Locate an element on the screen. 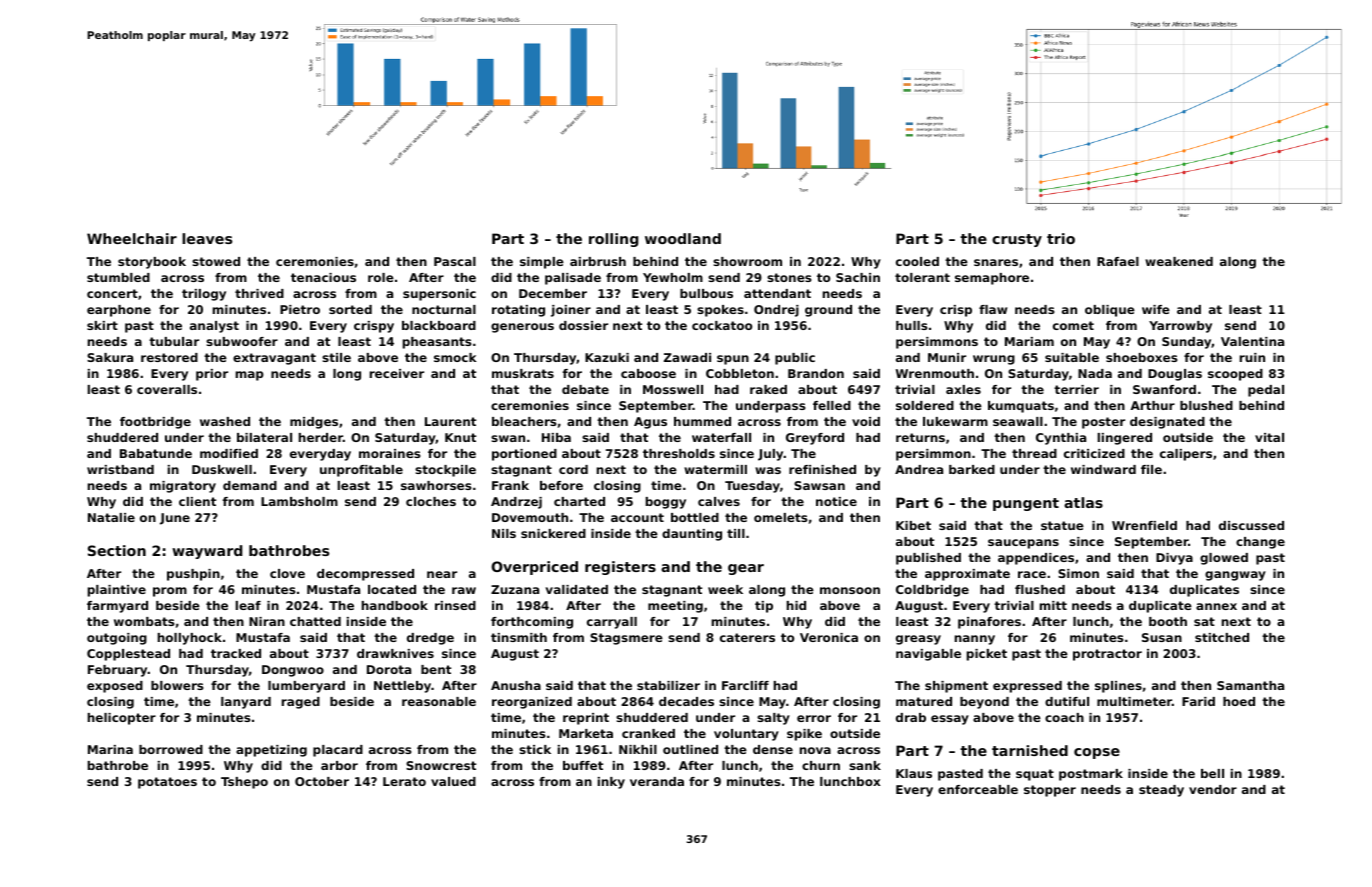  client is located at coordinates (197, 501).
